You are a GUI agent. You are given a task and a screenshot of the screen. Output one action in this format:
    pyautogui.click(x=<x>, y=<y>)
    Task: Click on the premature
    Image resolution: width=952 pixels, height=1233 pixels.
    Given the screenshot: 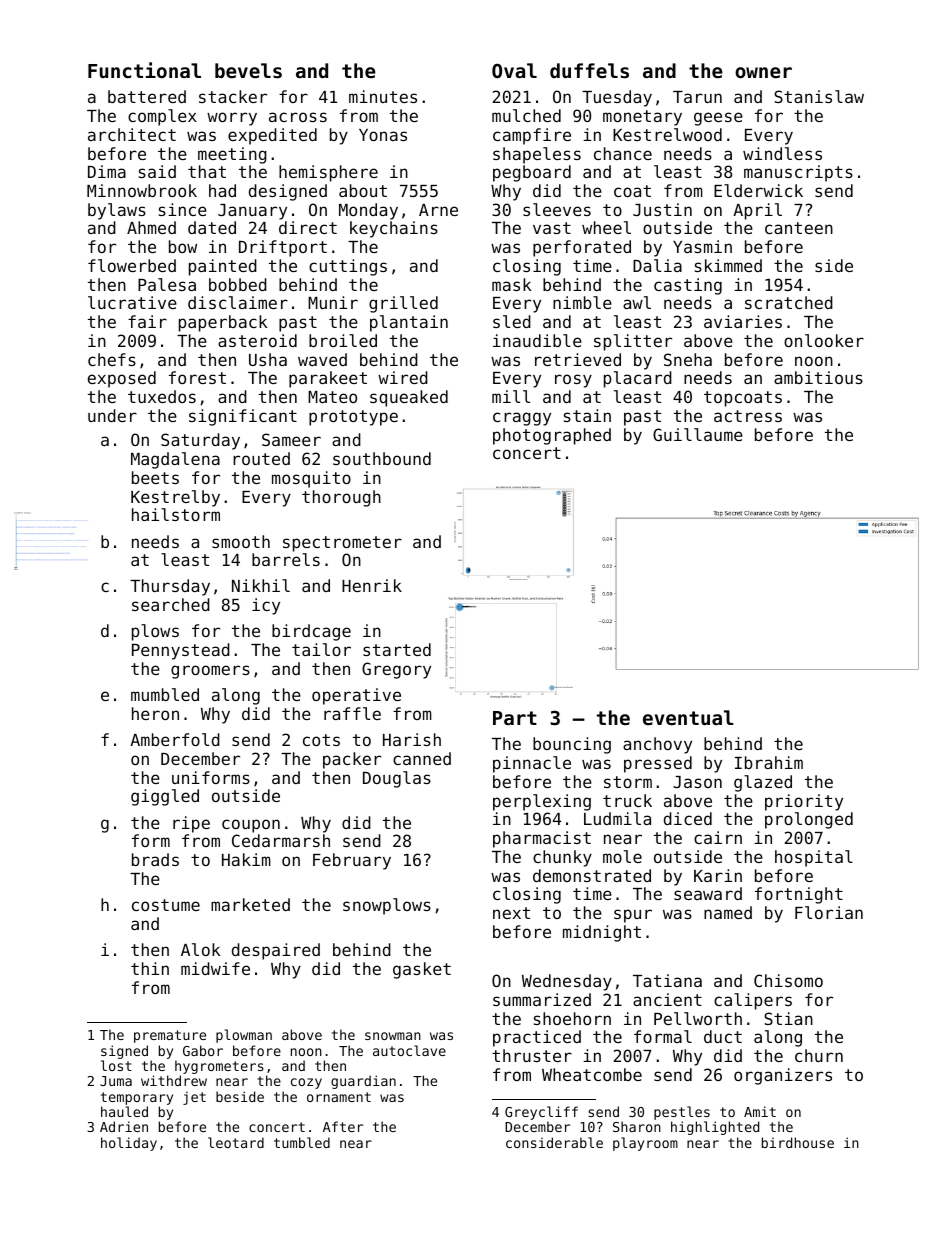 What is the action you would take?
    pyautogui.click(x=170, y=1036)
